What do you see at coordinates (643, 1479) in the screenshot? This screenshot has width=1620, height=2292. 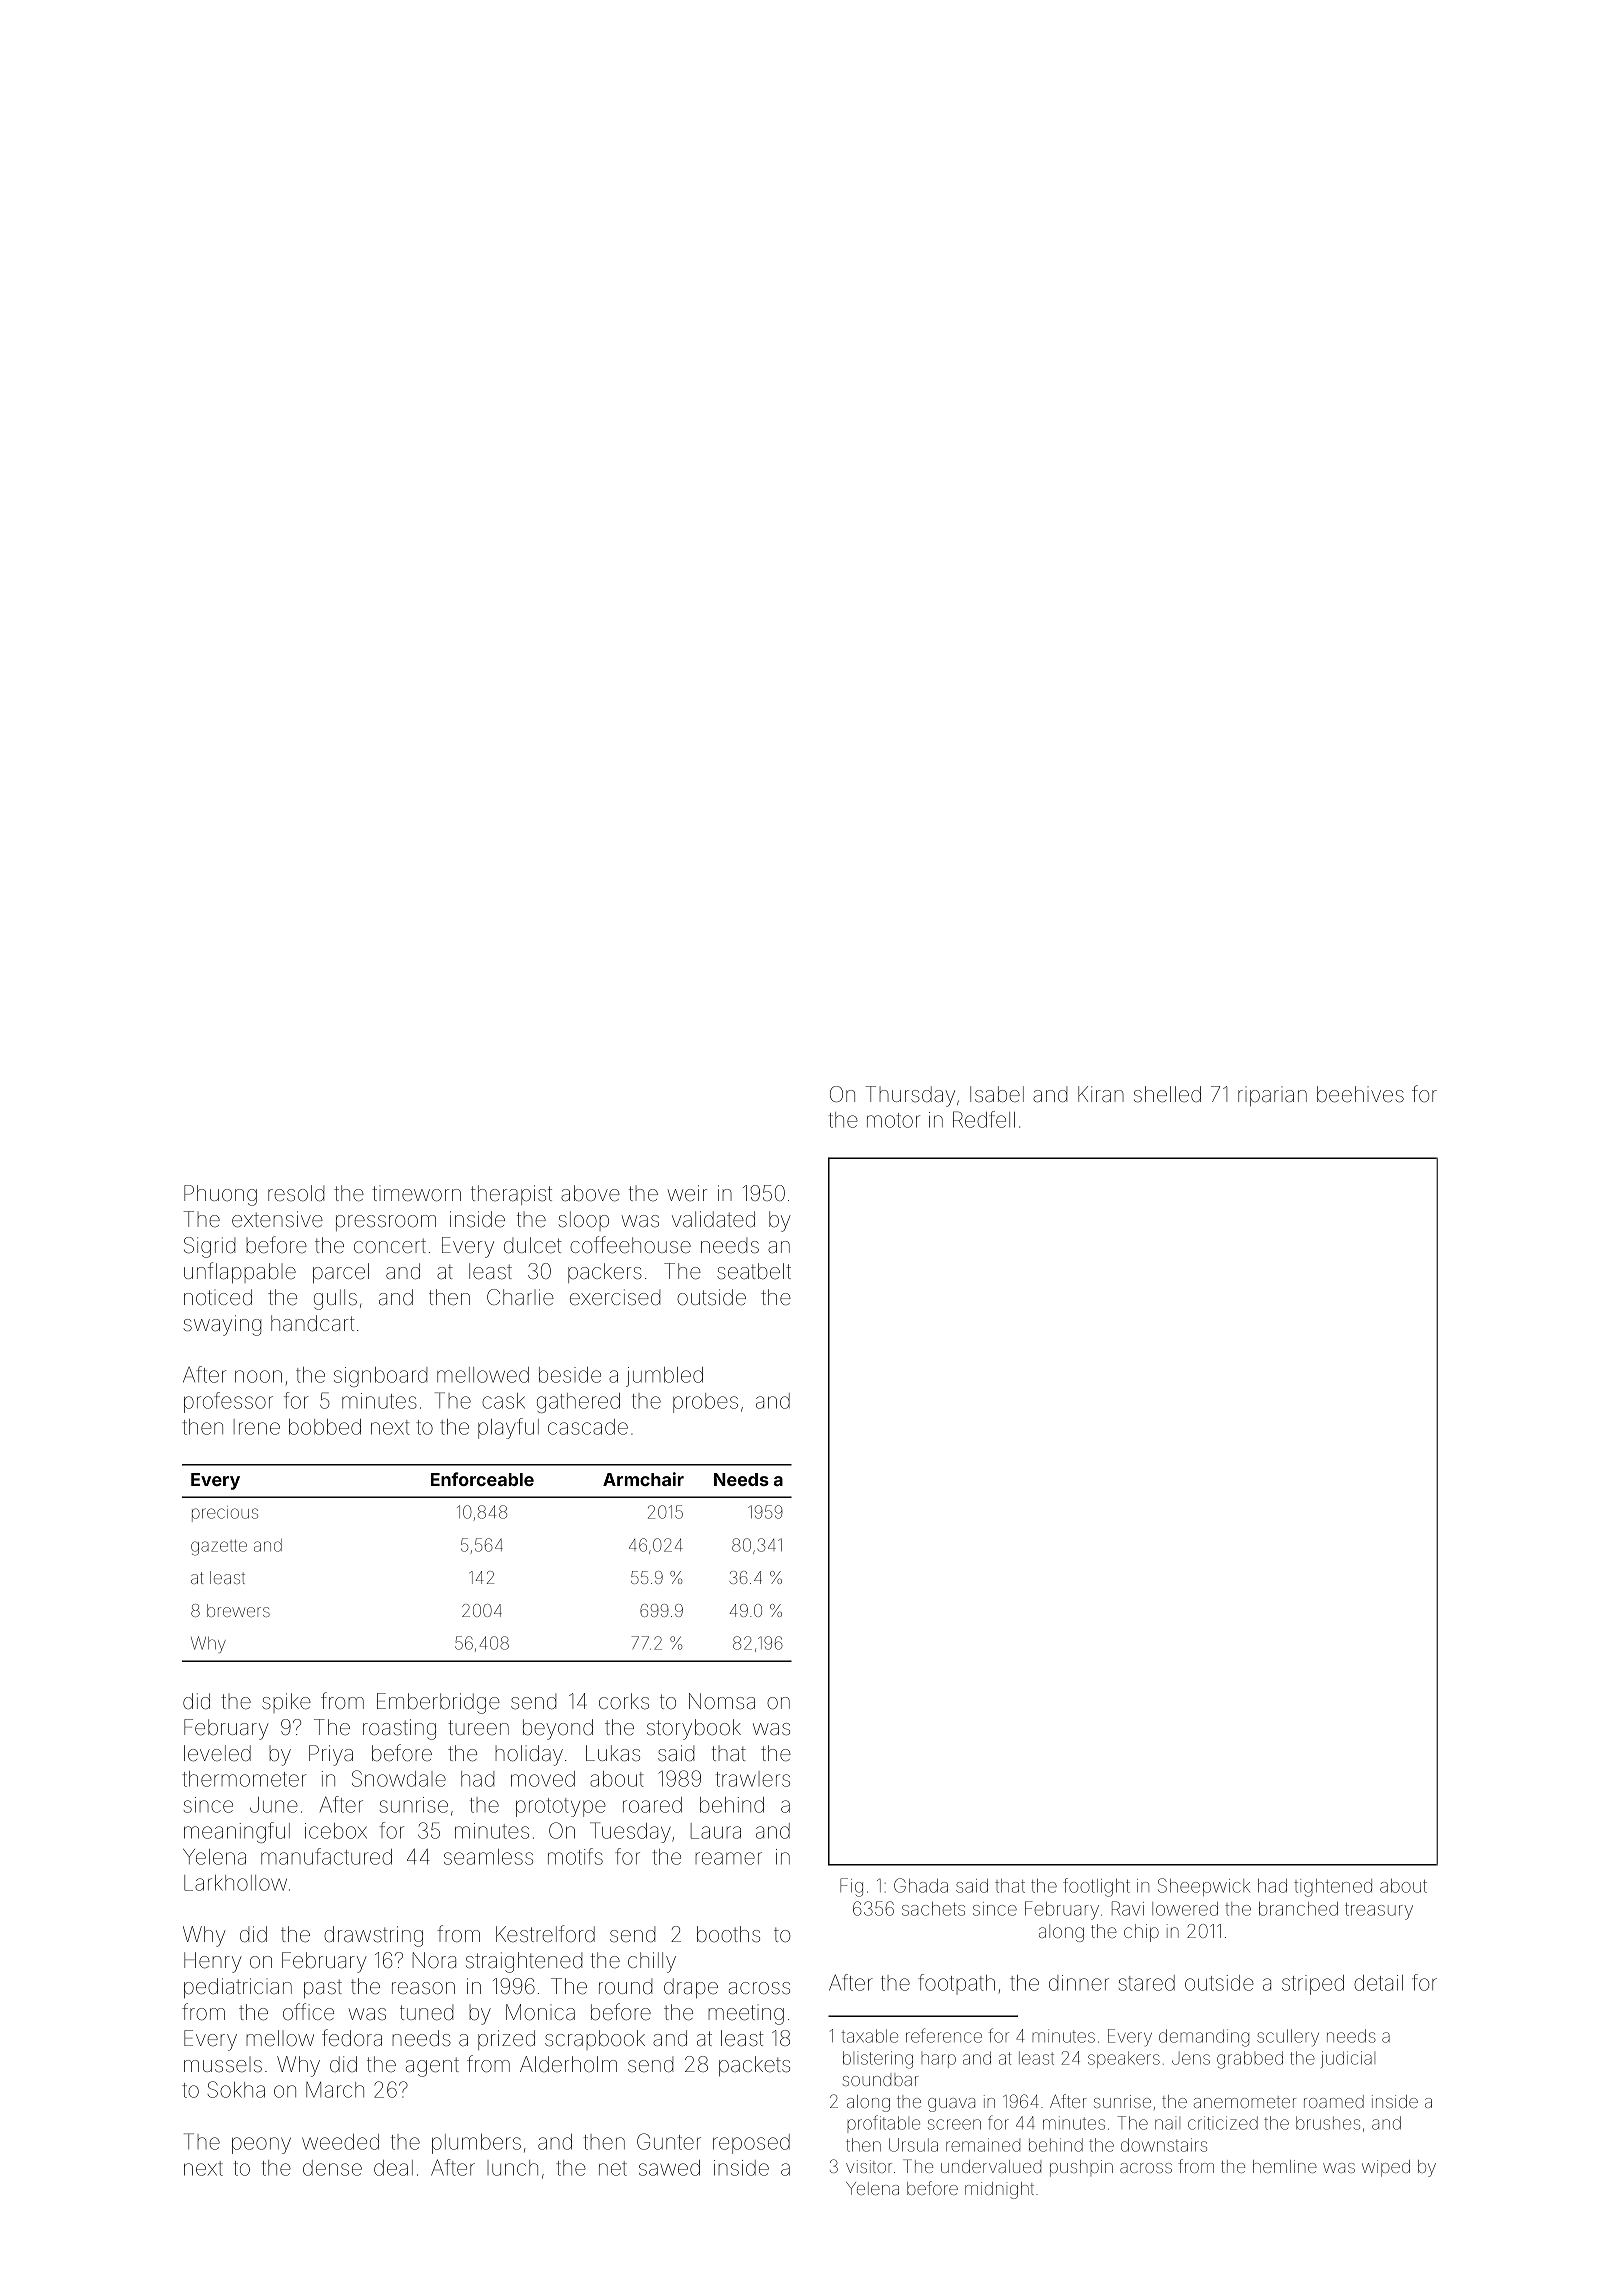 I see `Armchair` at bounding box center [643, 1479].
